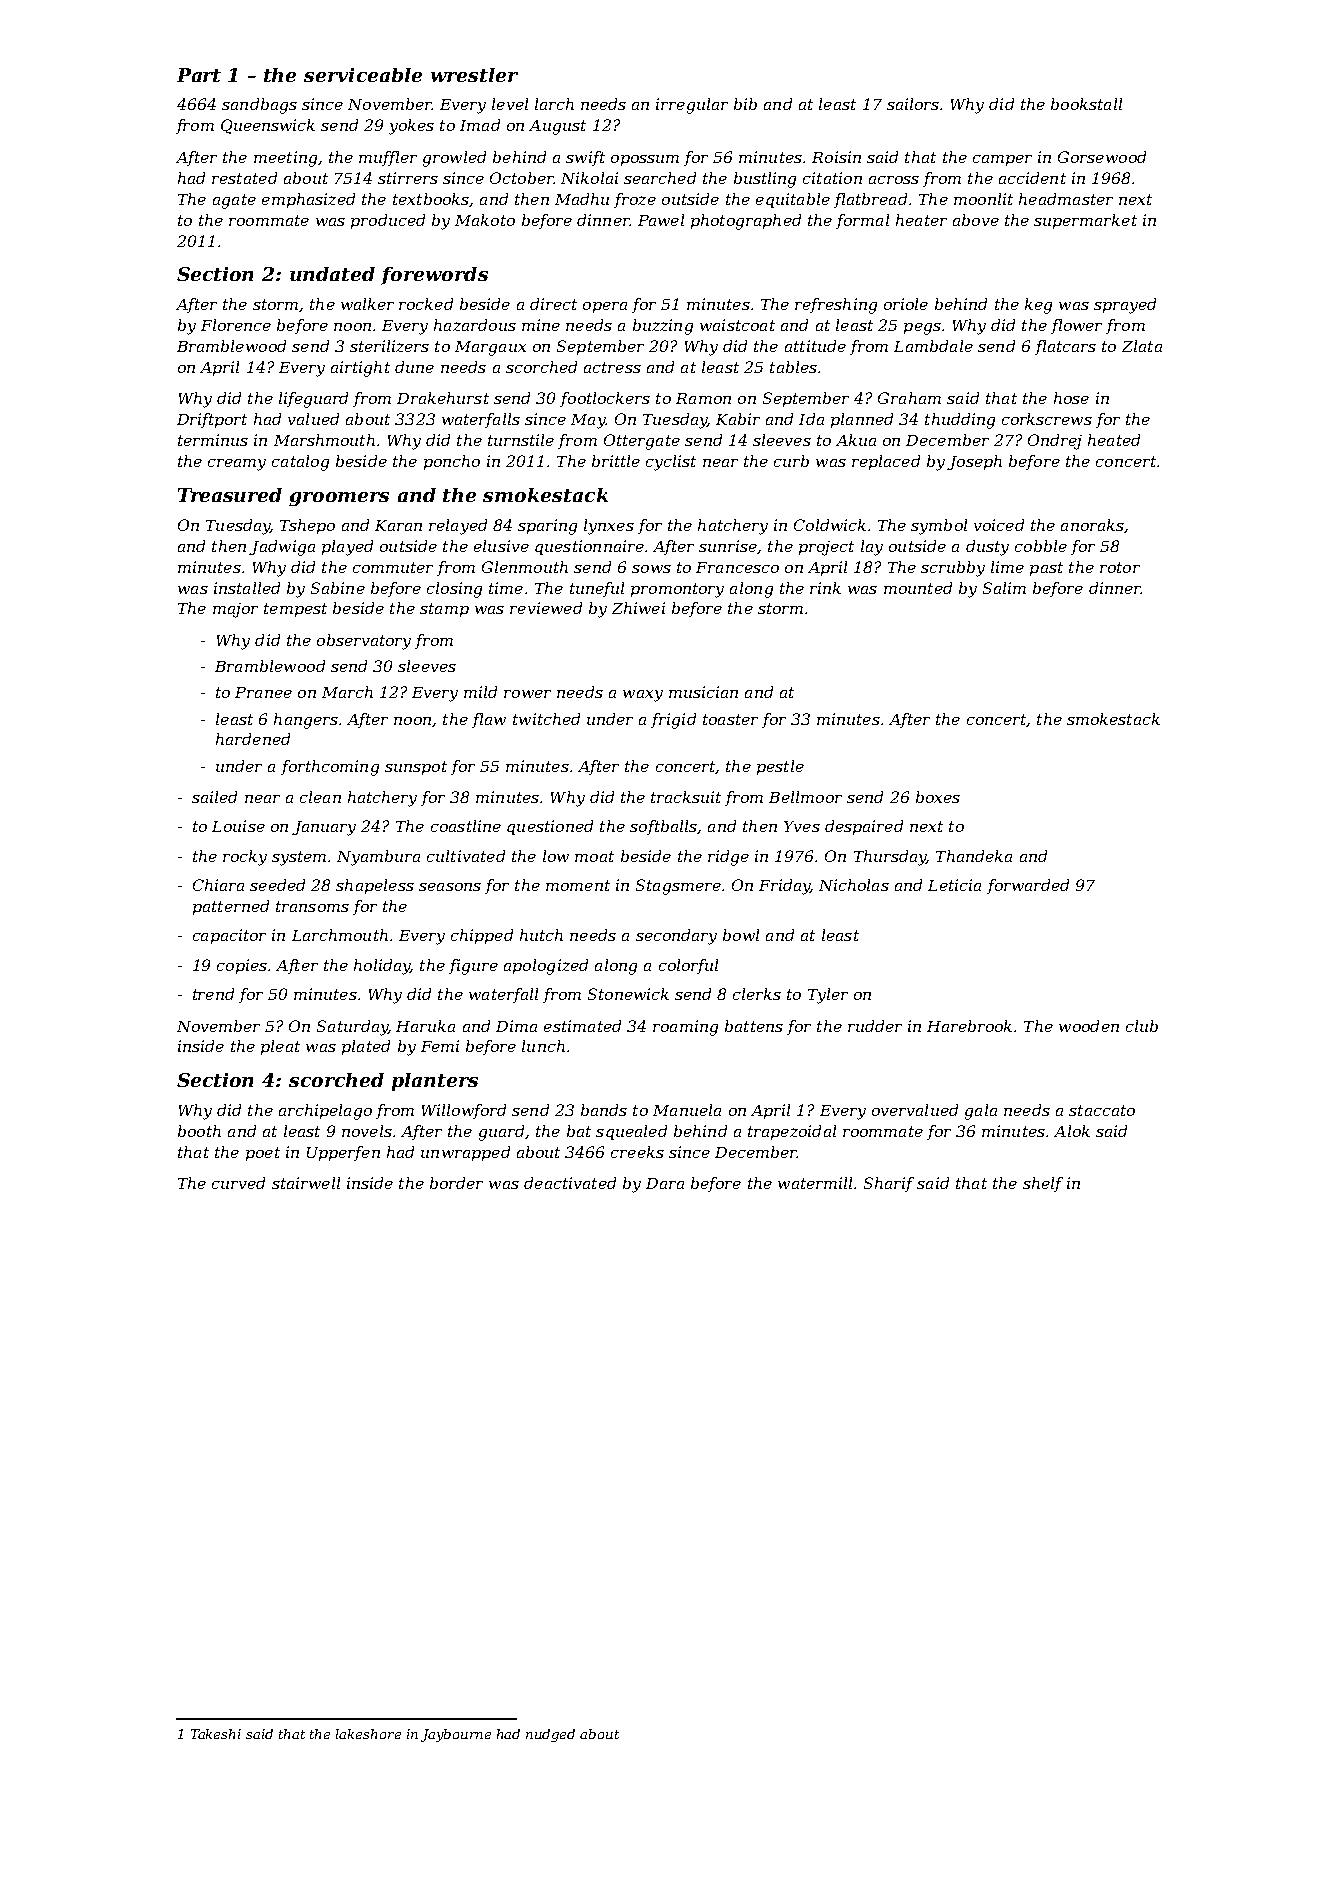 The height and width of the screenshot is (1895, 1340). I want to click on Chiara, so click(218, 885).
